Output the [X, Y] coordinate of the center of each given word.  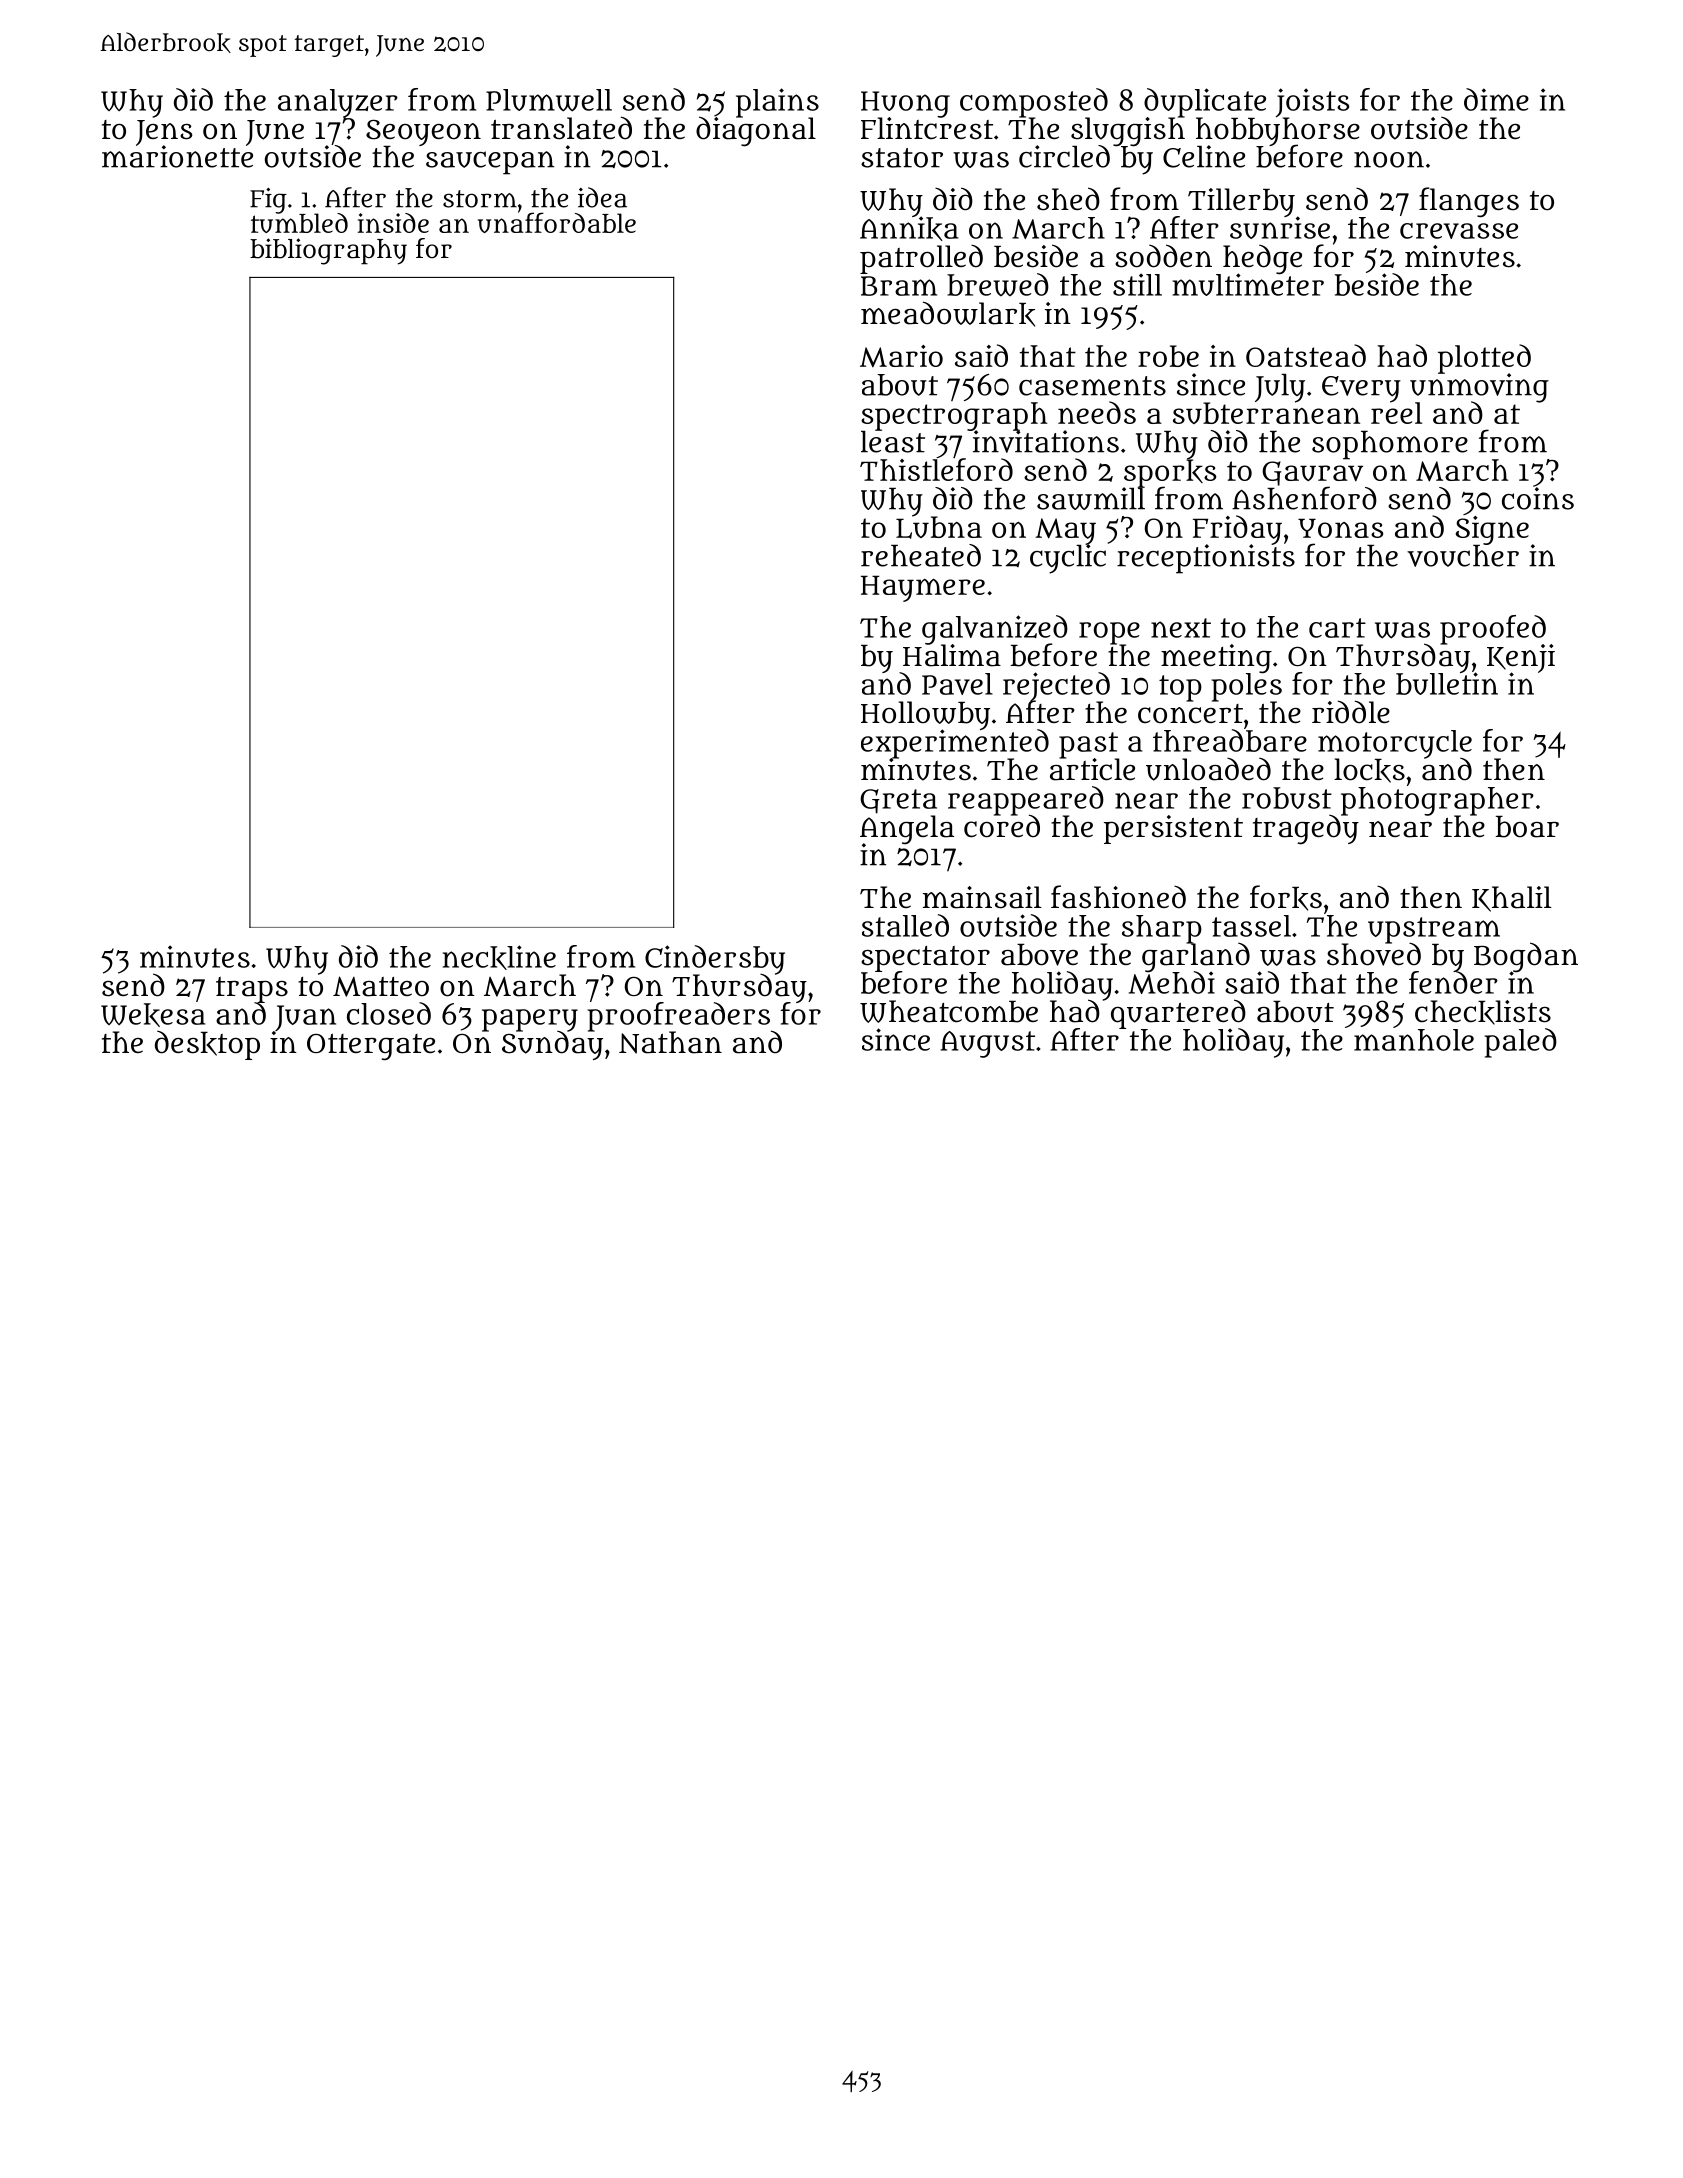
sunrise [1280, 228]
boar [1527, 827]
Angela [907, 829]
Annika [909, 229]
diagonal [756, 132]
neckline [499, 957]
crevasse [1459, 231]
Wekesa [153, 1015]
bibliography [328, 251]
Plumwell [549, 100]
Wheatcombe [949, 1011]
